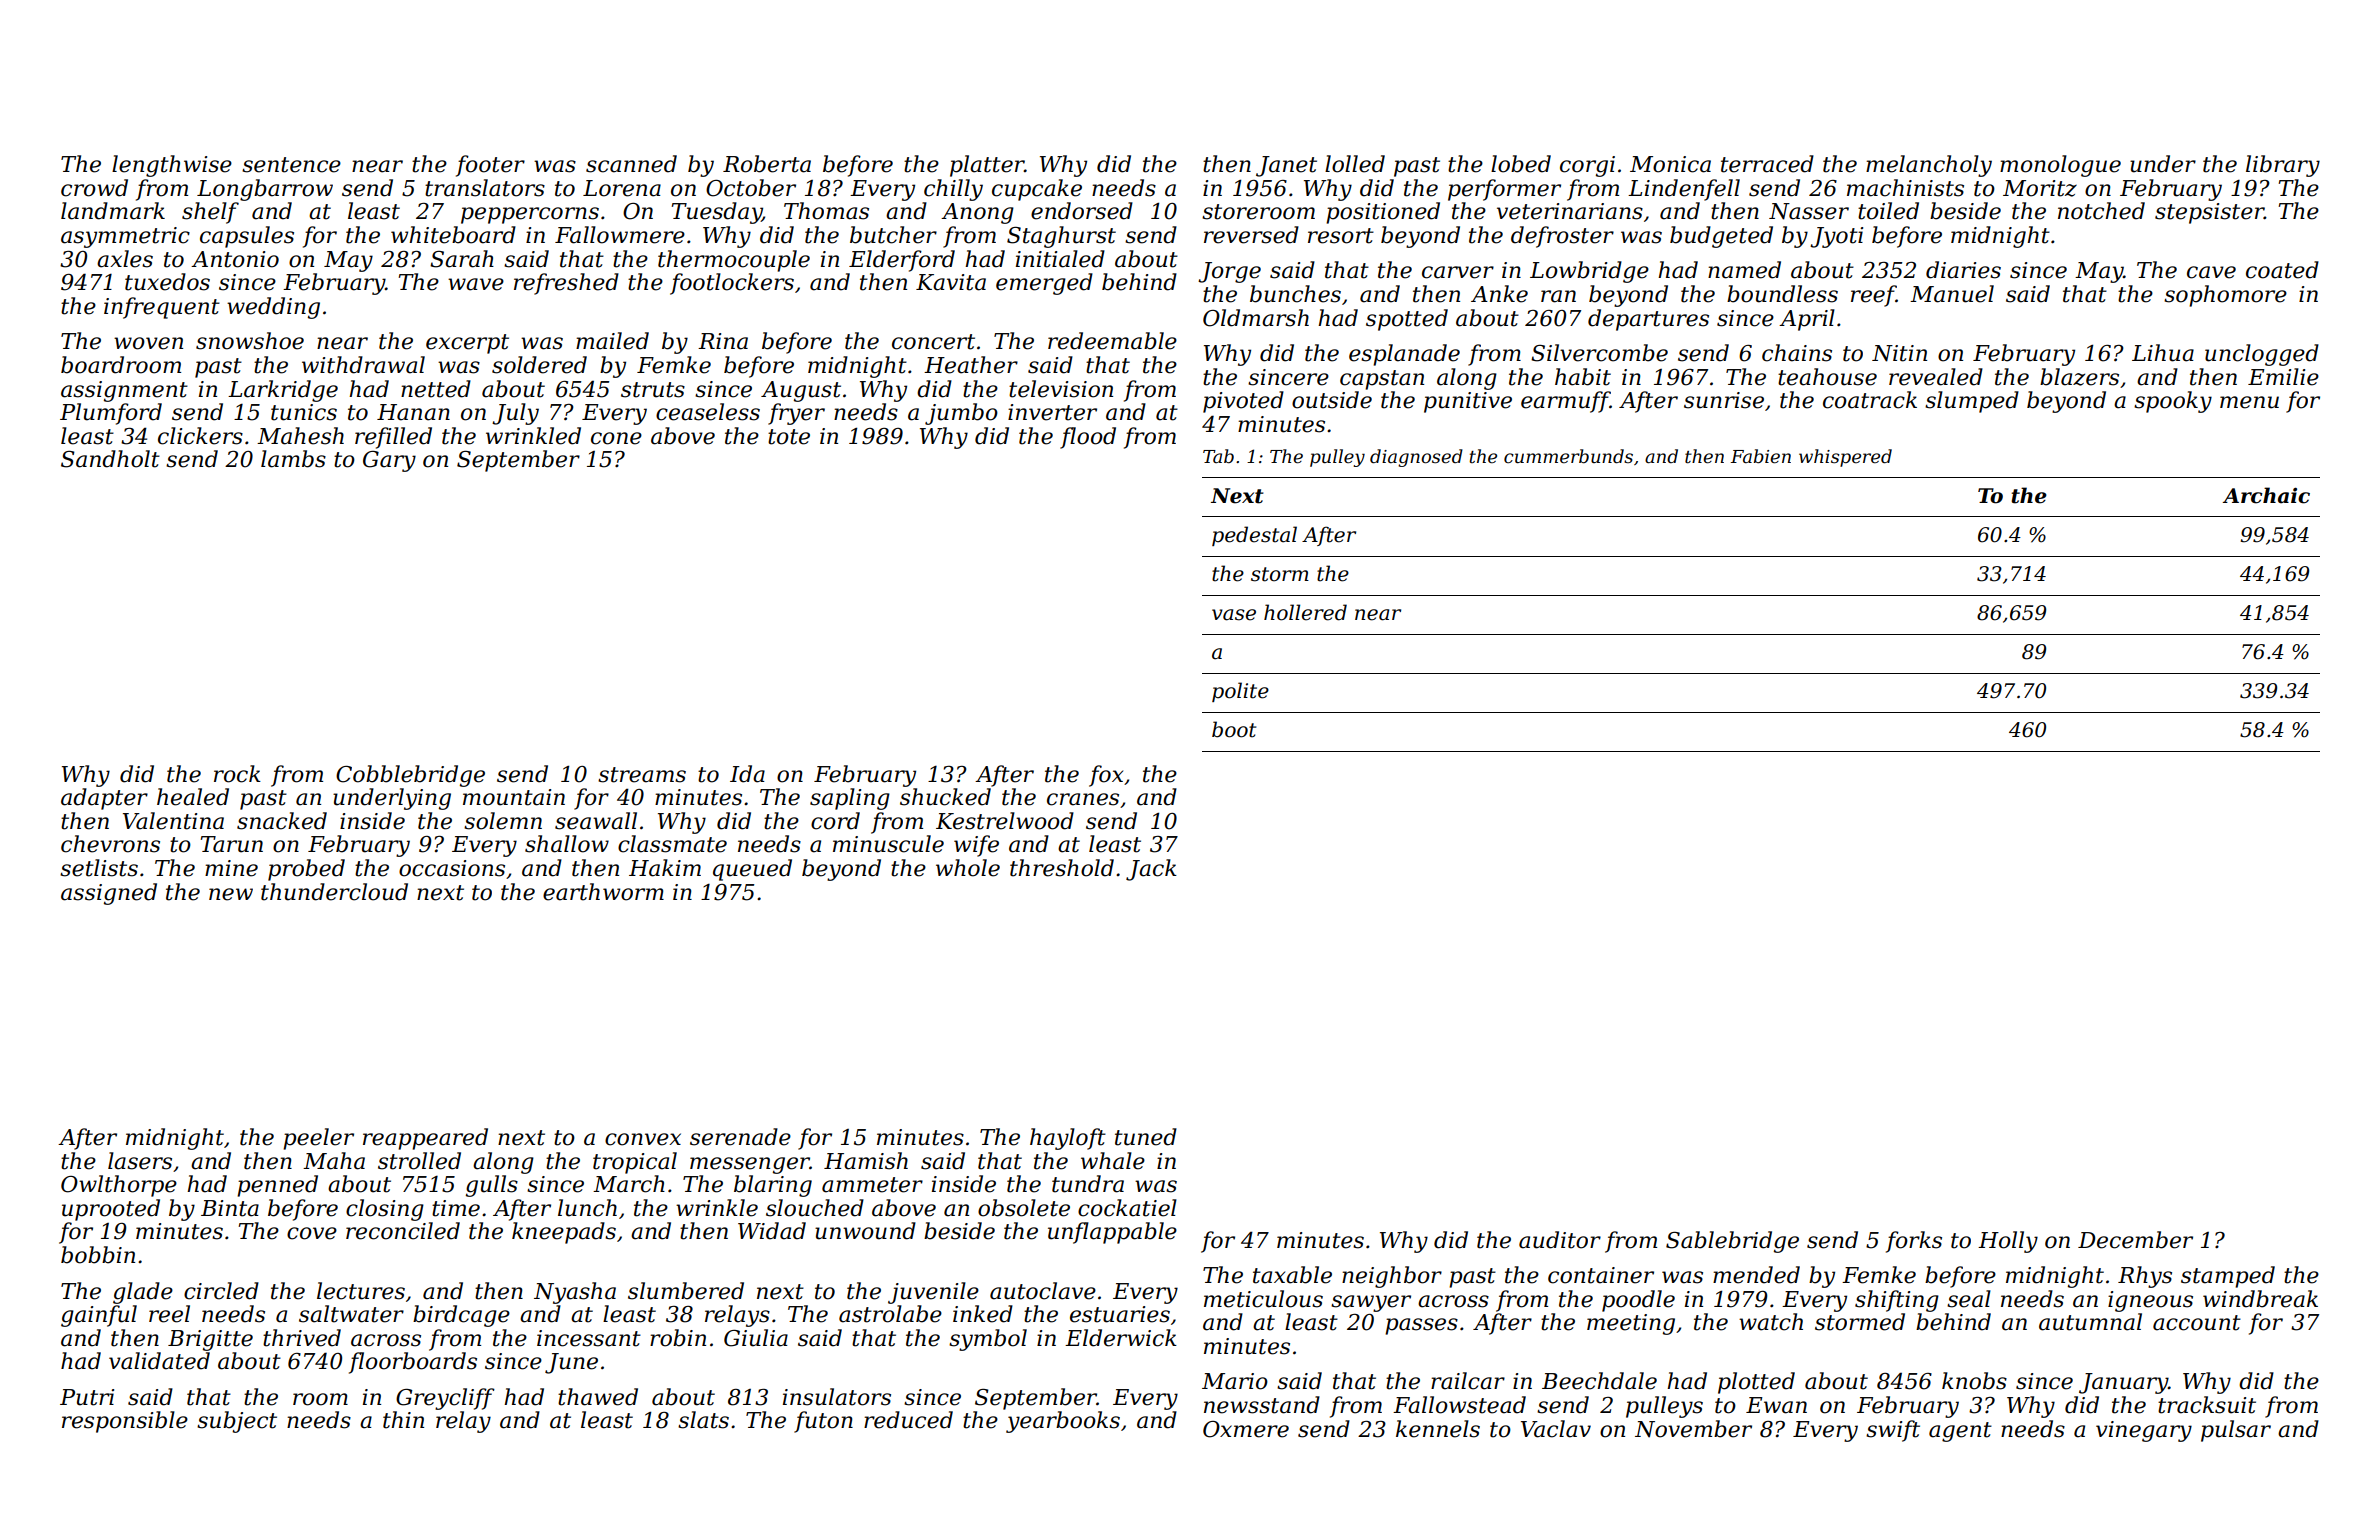 This screenshot has height=1540, width=2380. Describe the element at coordinates (1063, 1422) in the screenshot. I see `yearbooks` at that location.
